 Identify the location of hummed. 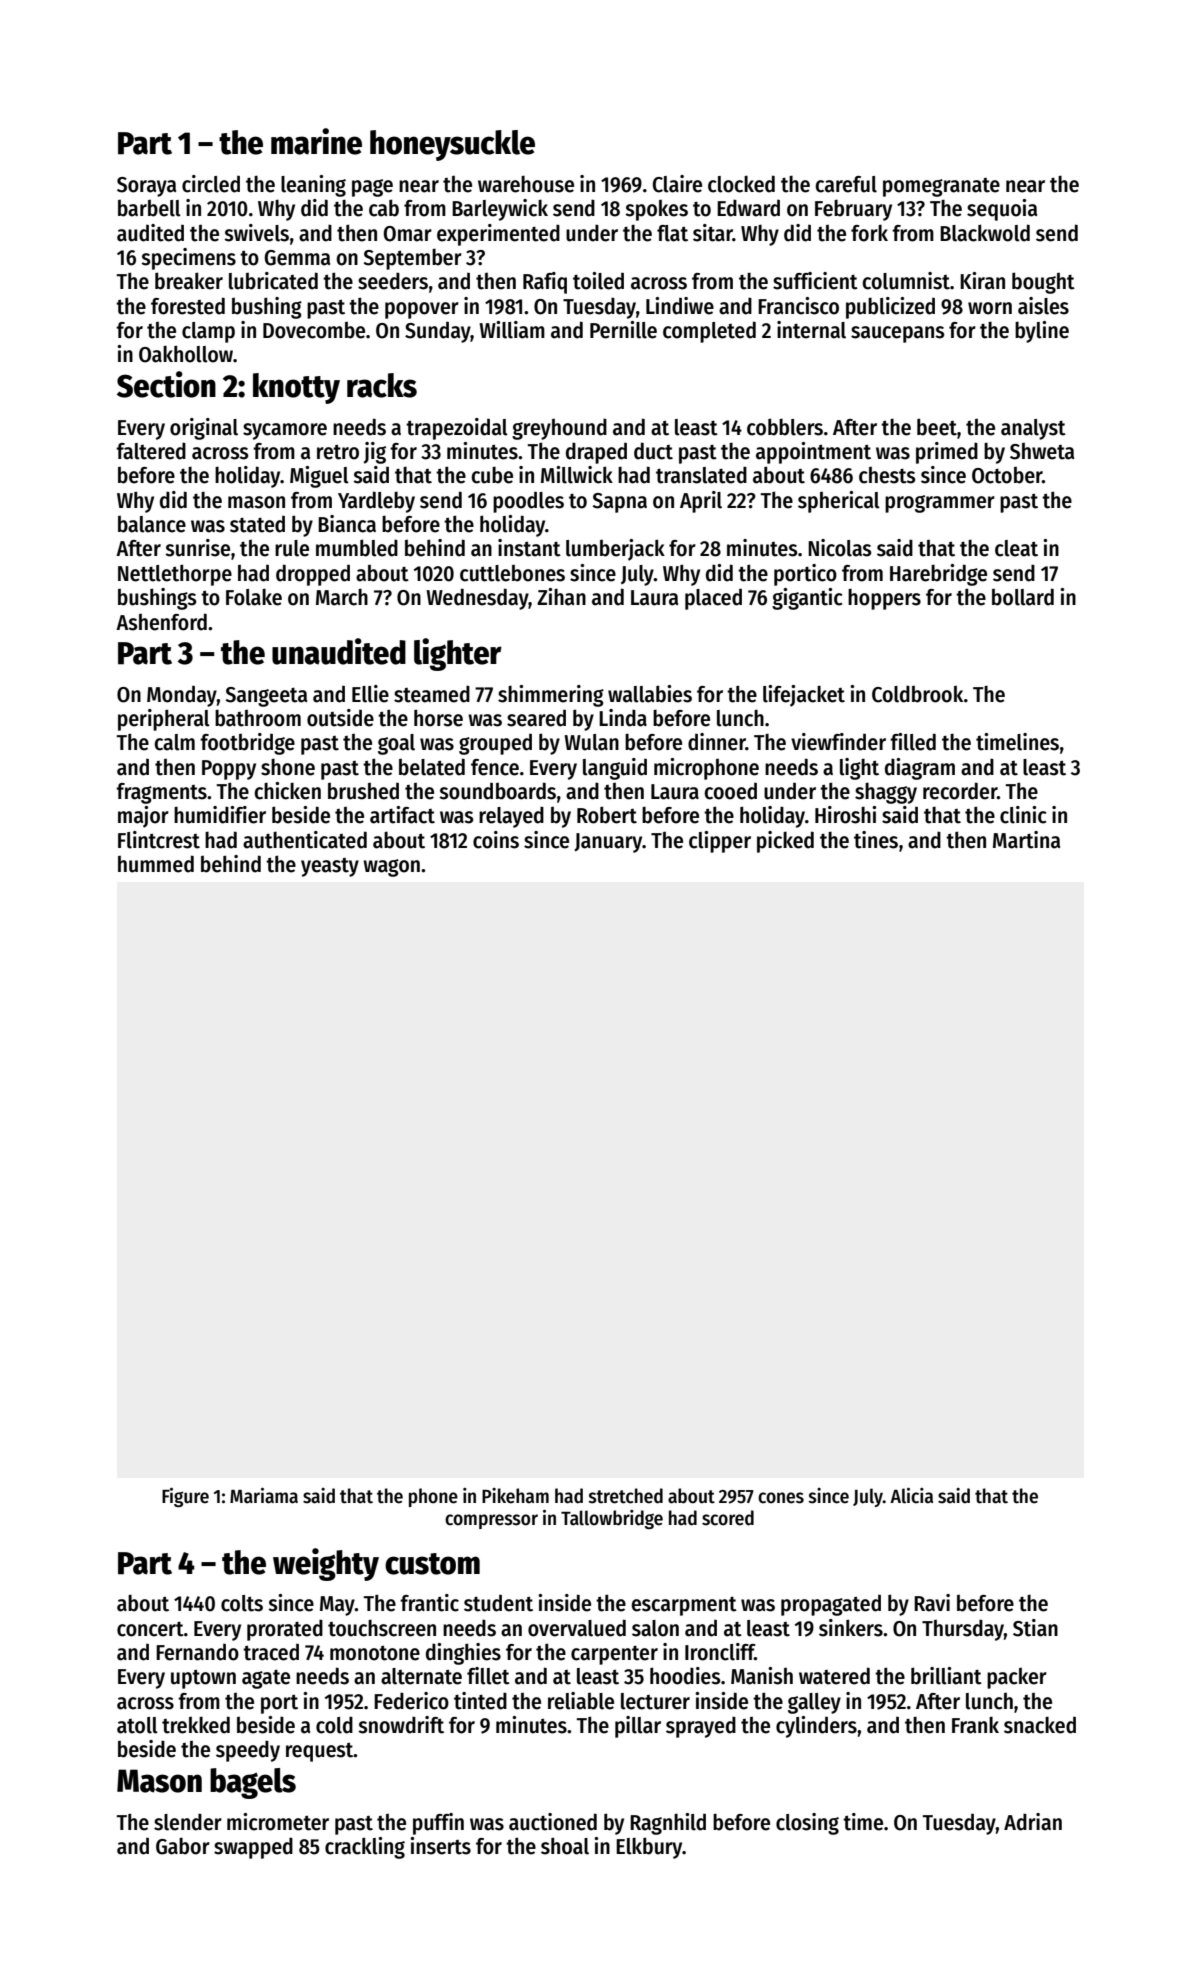
(156, 864).
